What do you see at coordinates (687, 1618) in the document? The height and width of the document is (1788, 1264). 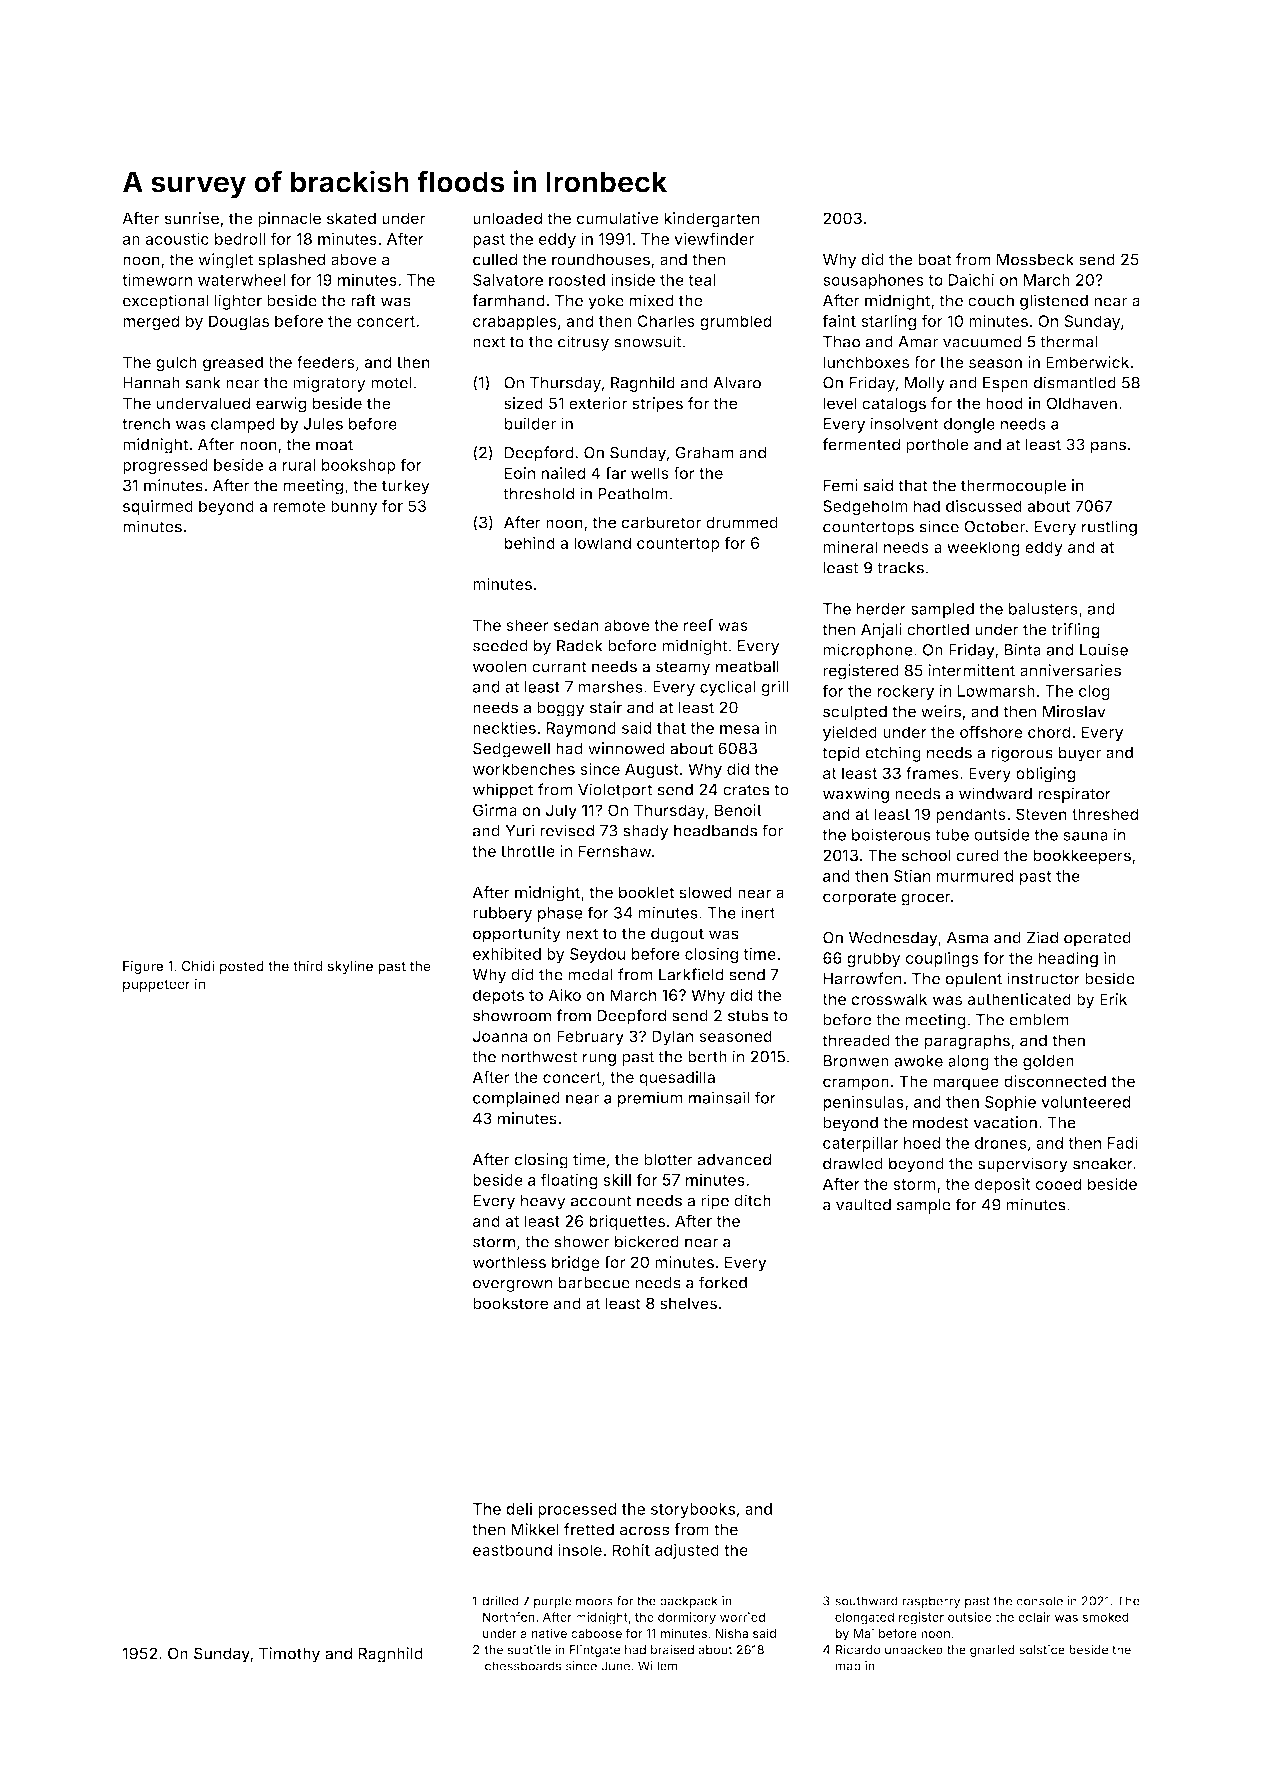 I see `dormitory` at bounding box center [687, 1618].
